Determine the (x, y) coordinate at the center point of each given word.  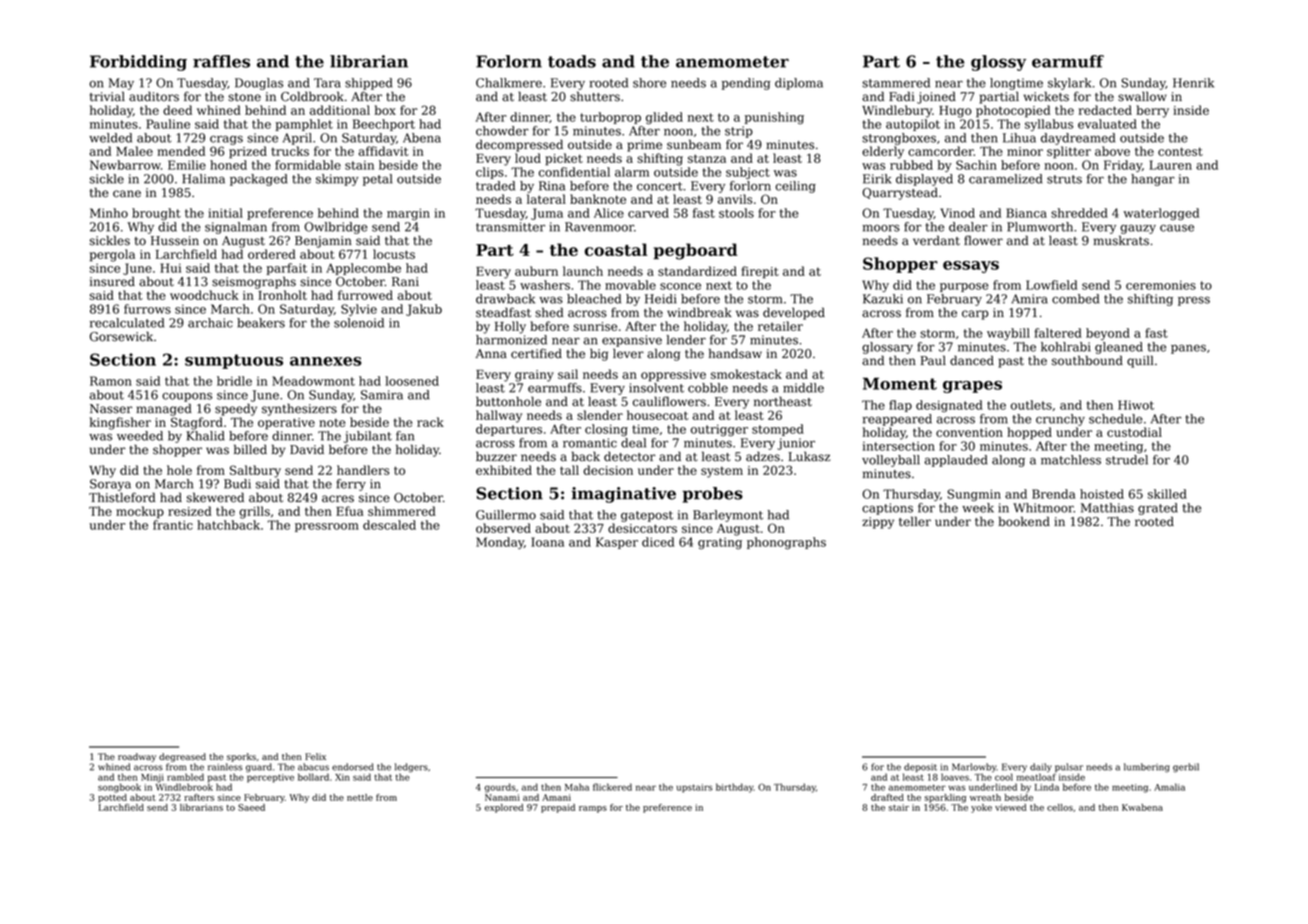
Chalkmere (509, 83)
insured (112, 281)
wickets (1046, 96)
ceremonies (1161, 285)
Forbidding (138, 63)
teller (915, 521)
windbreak (699, 312)
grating (720, 543)
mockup (140, 512)
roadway (137, 757)
